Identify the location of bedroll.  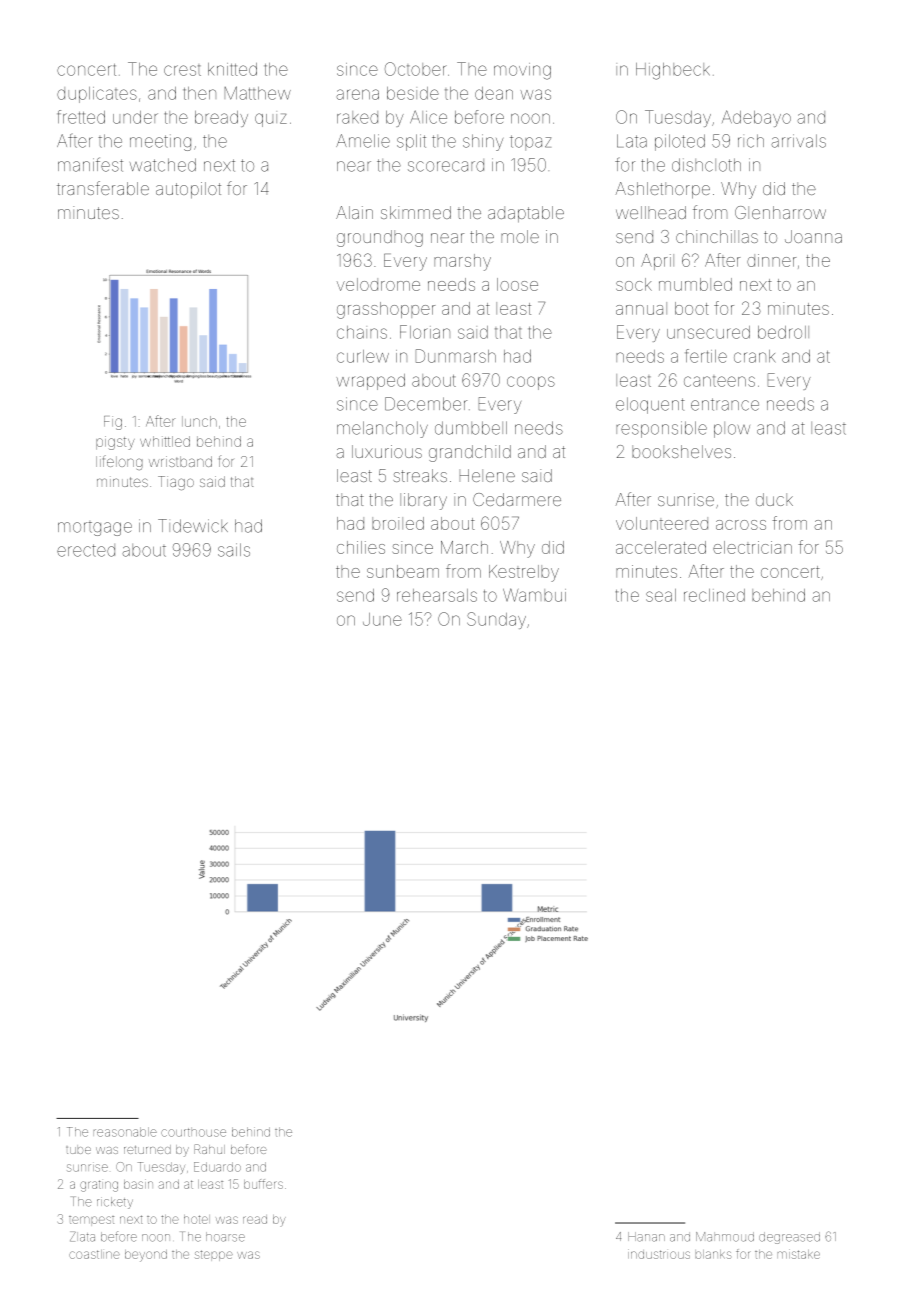
(783, 332).
